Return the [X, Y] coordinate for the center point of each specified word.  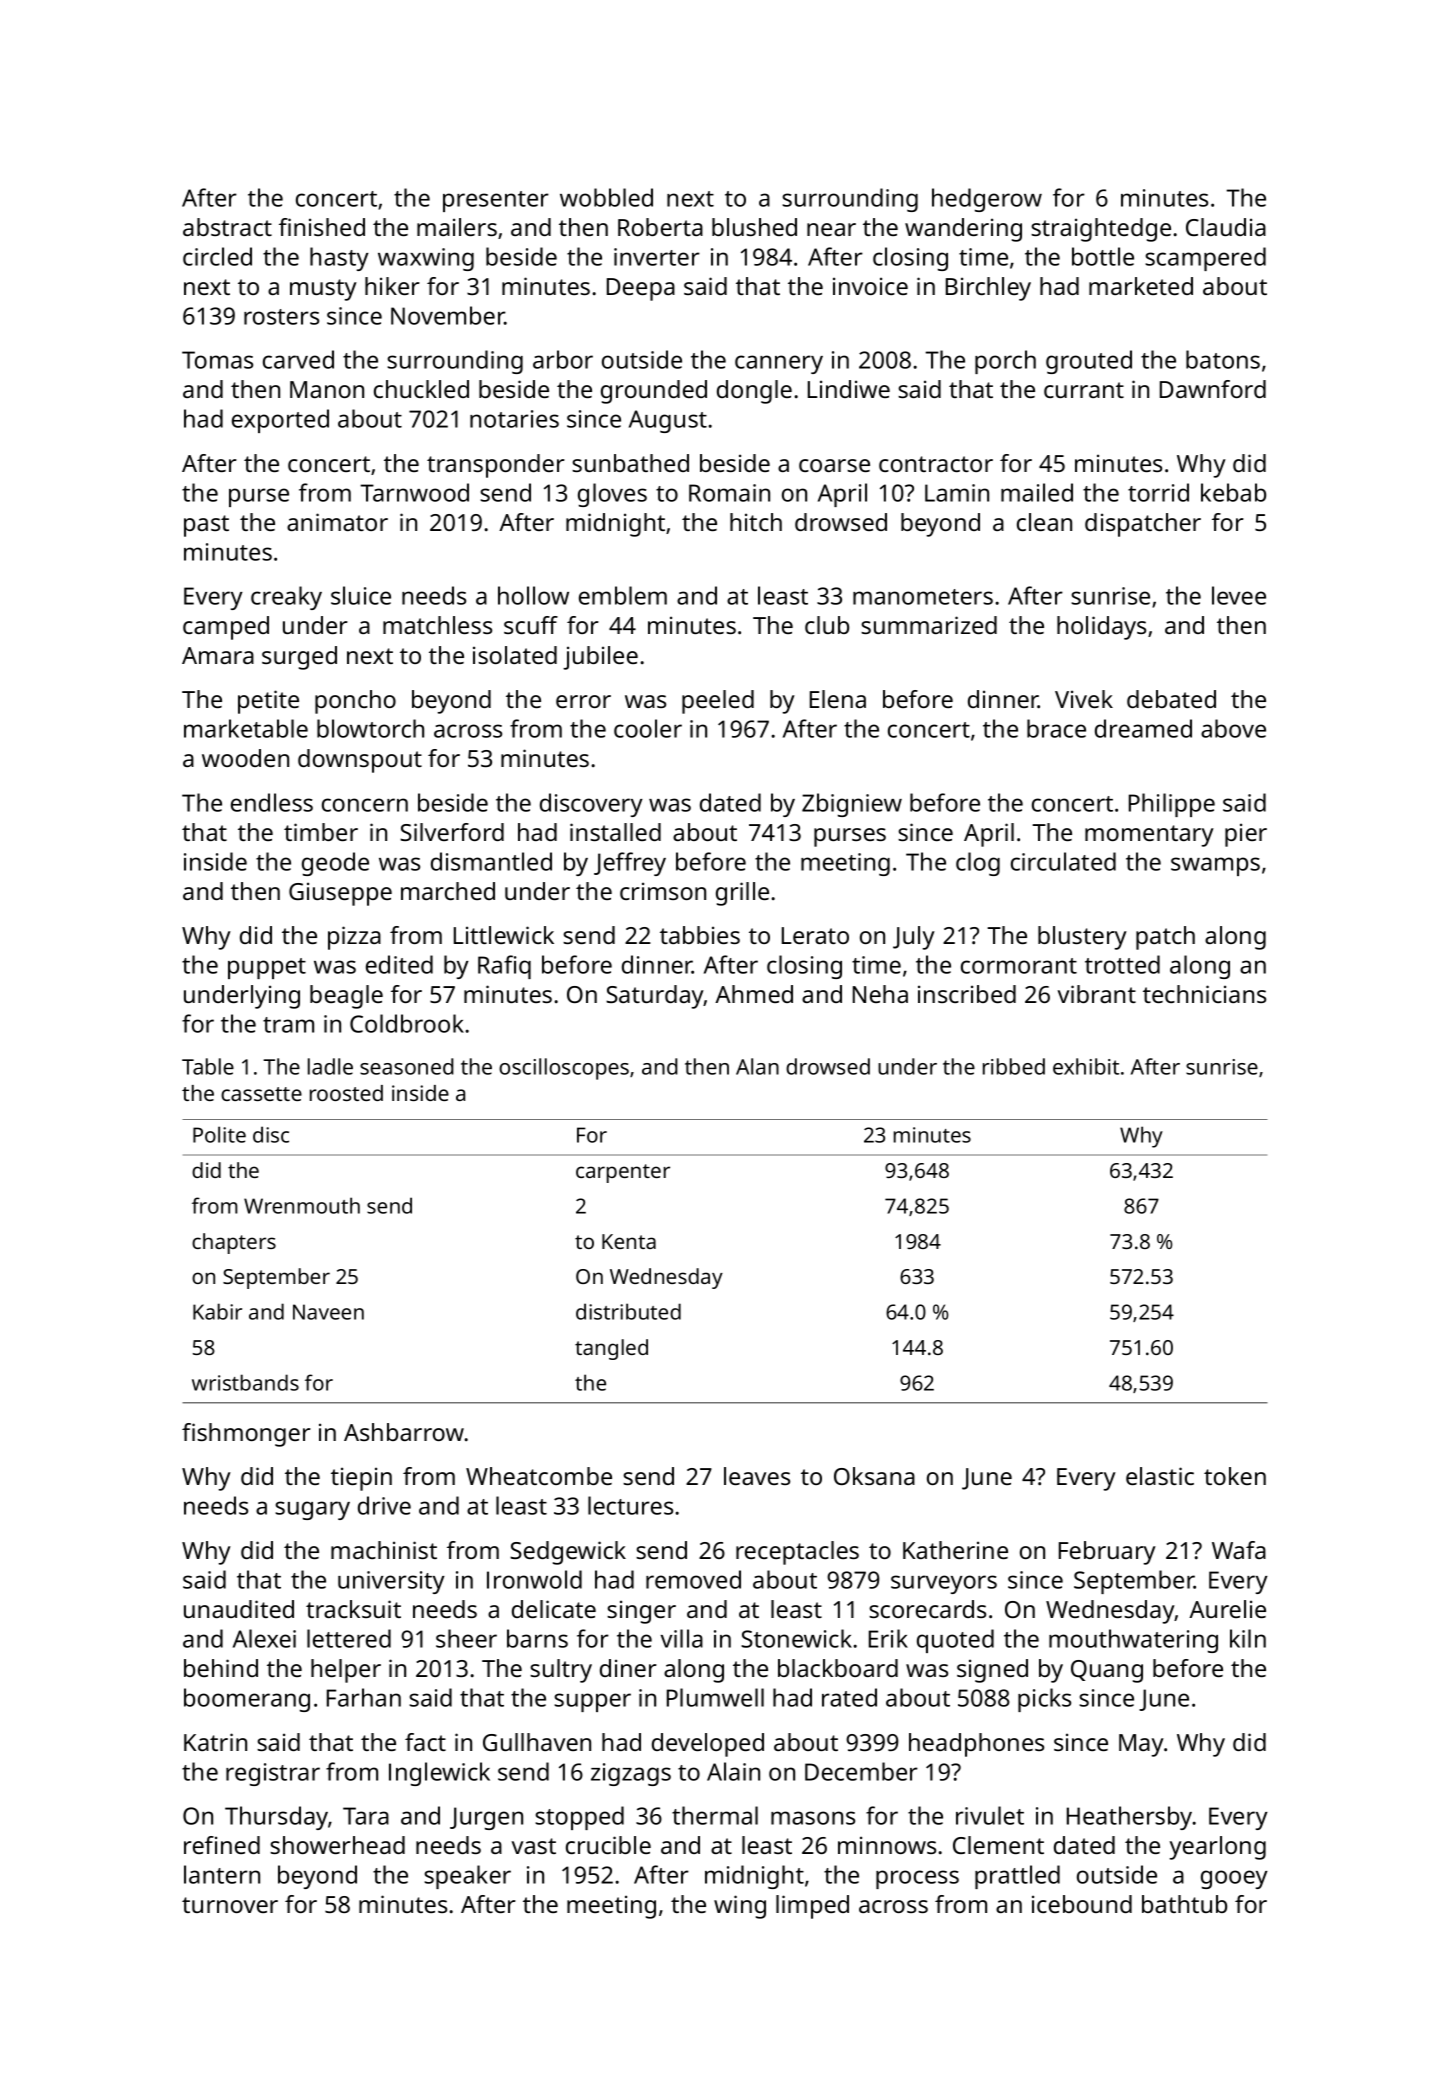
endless [272, 802]
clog [978, 864]
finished [322, 227]
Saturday [655, 997]
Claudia [1226, 227]
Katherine [955, 1550]
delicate [554, 1609]
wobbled [606, 197]
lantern [222, 1874]
